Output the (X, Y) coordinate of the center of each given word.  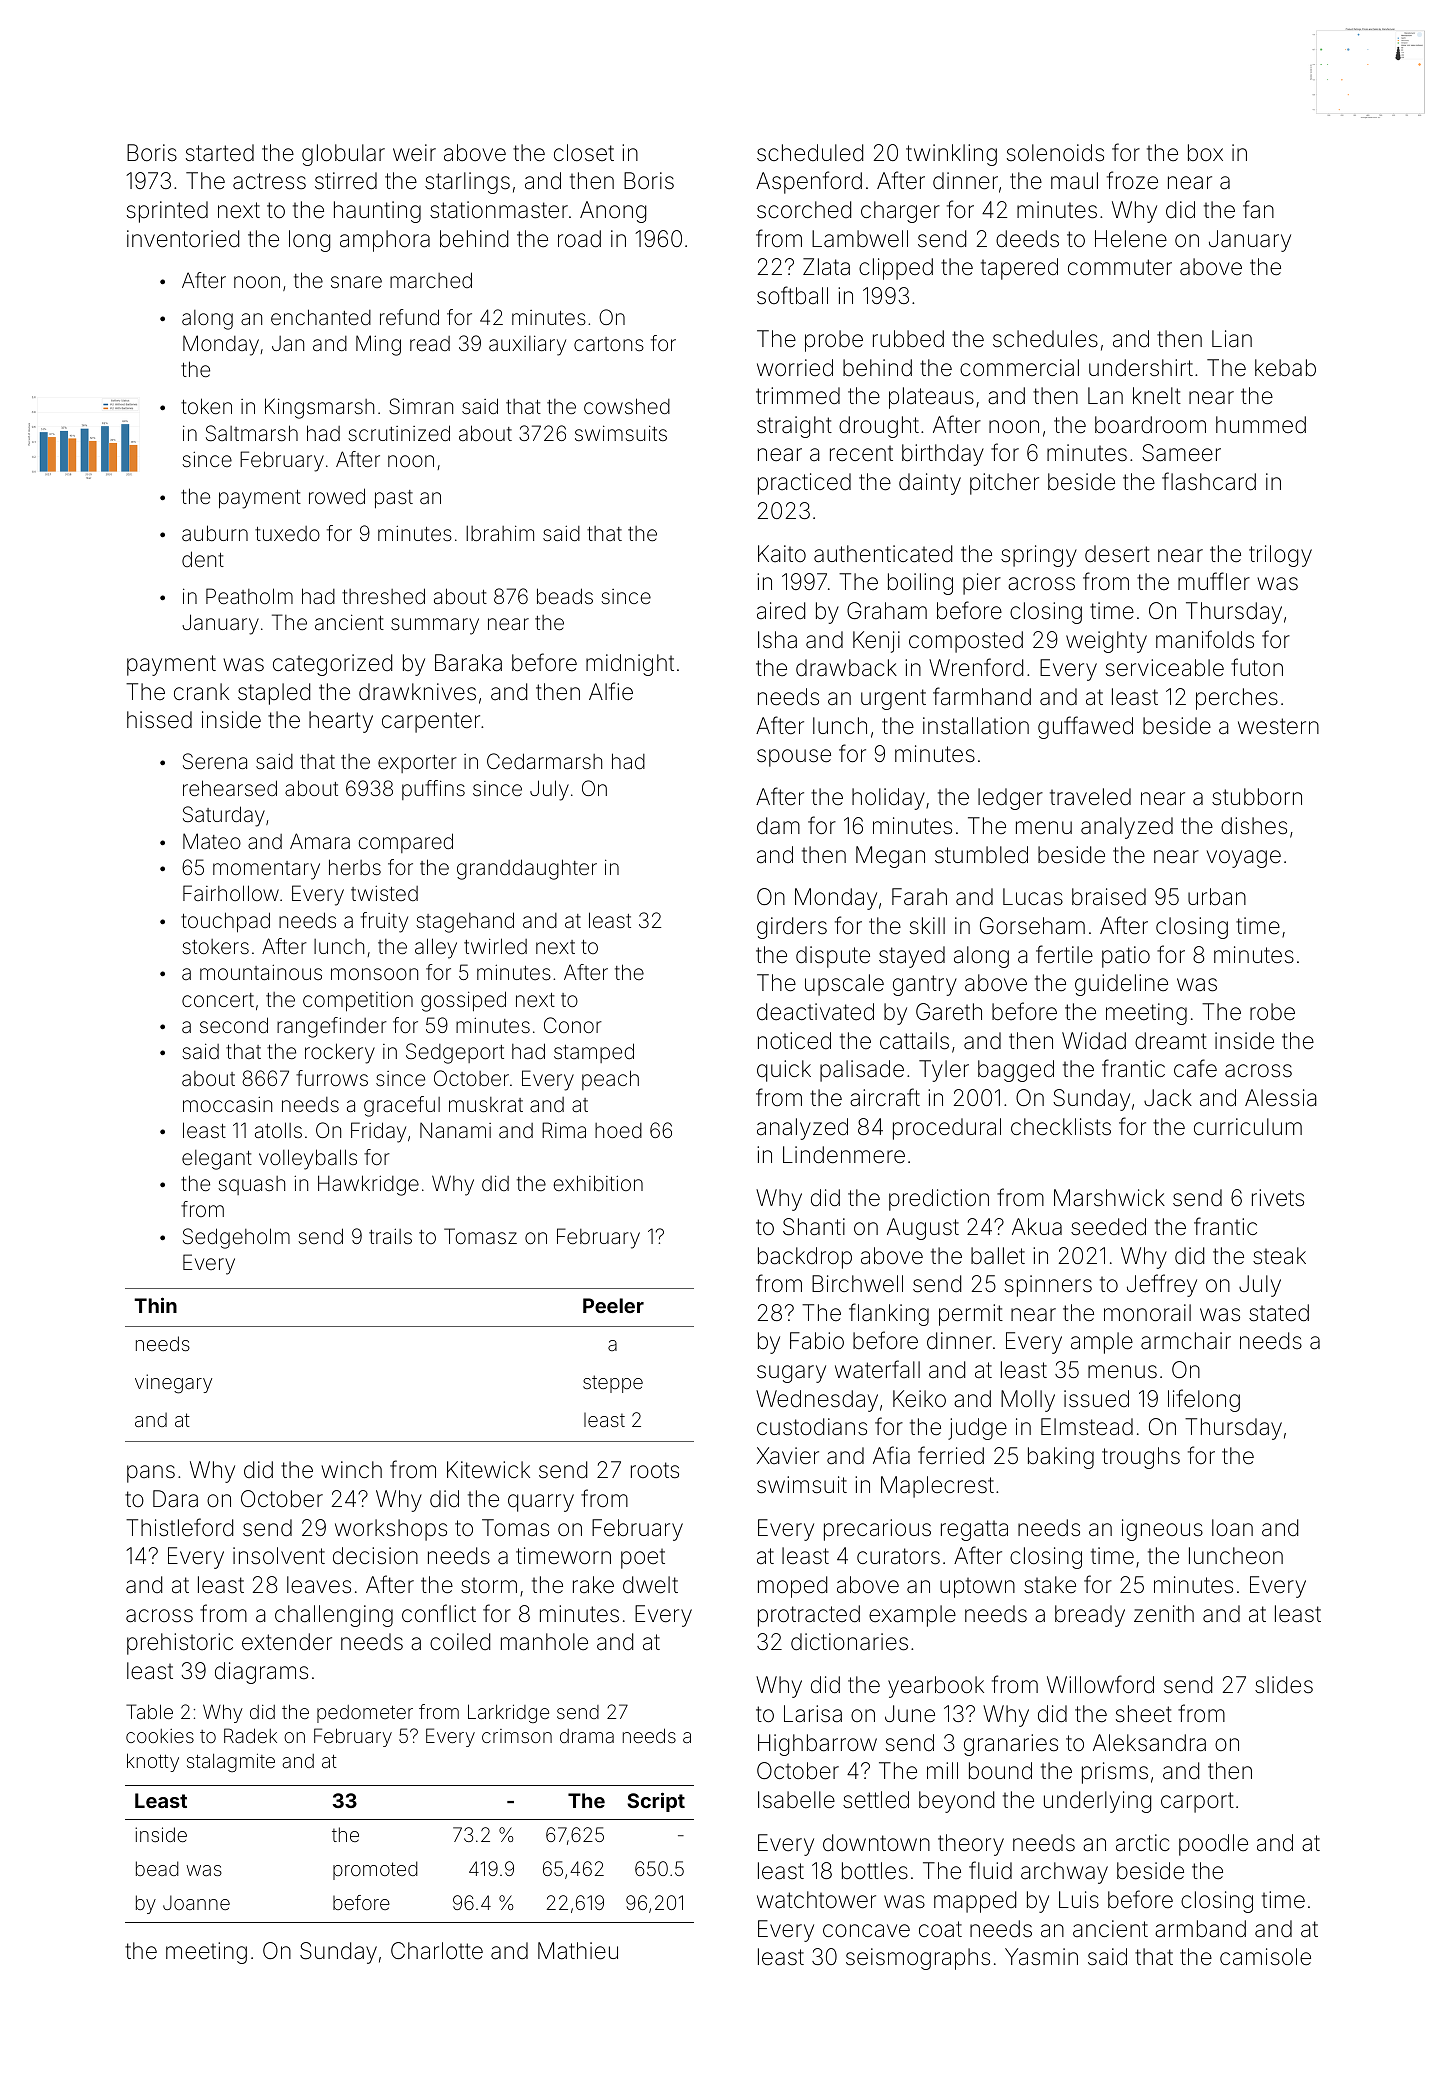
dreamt (1171, 1041)
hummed (1261, 425)
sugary (791, 1374)
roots (655, 1470)
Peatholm (249, 596)
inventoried (183, 239)
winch (351, 1469)
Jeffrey (1162, 1285)
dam (778, 826)
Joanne (196, 1902)
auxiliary (527, 345)
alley (436, 948)
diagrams (261, 1673)
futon (1257, 667)
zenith (1164, 1614)
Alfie (611, 691)
